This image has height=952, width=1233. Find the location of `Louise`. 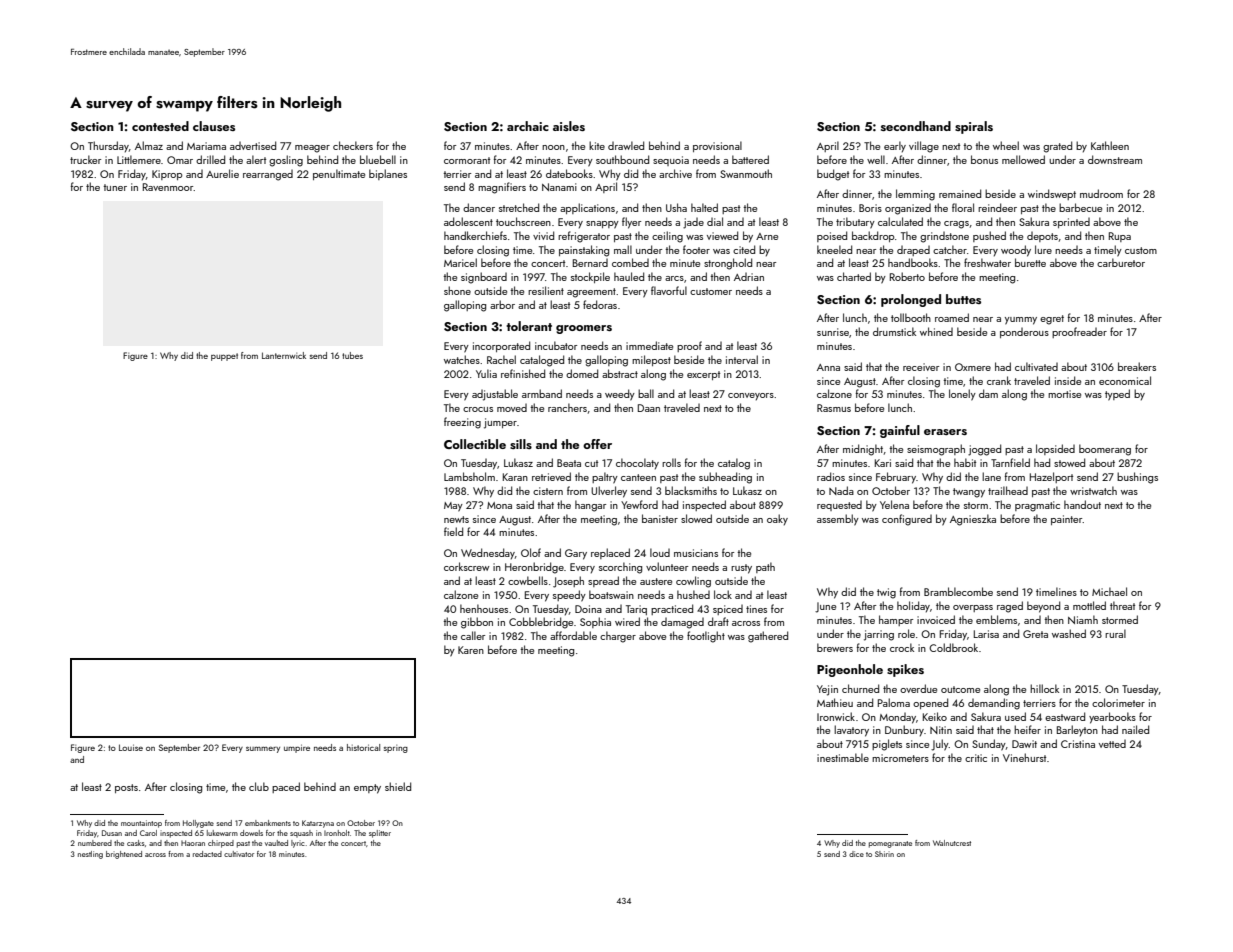

Louise is located at coordinates (131, 747).
